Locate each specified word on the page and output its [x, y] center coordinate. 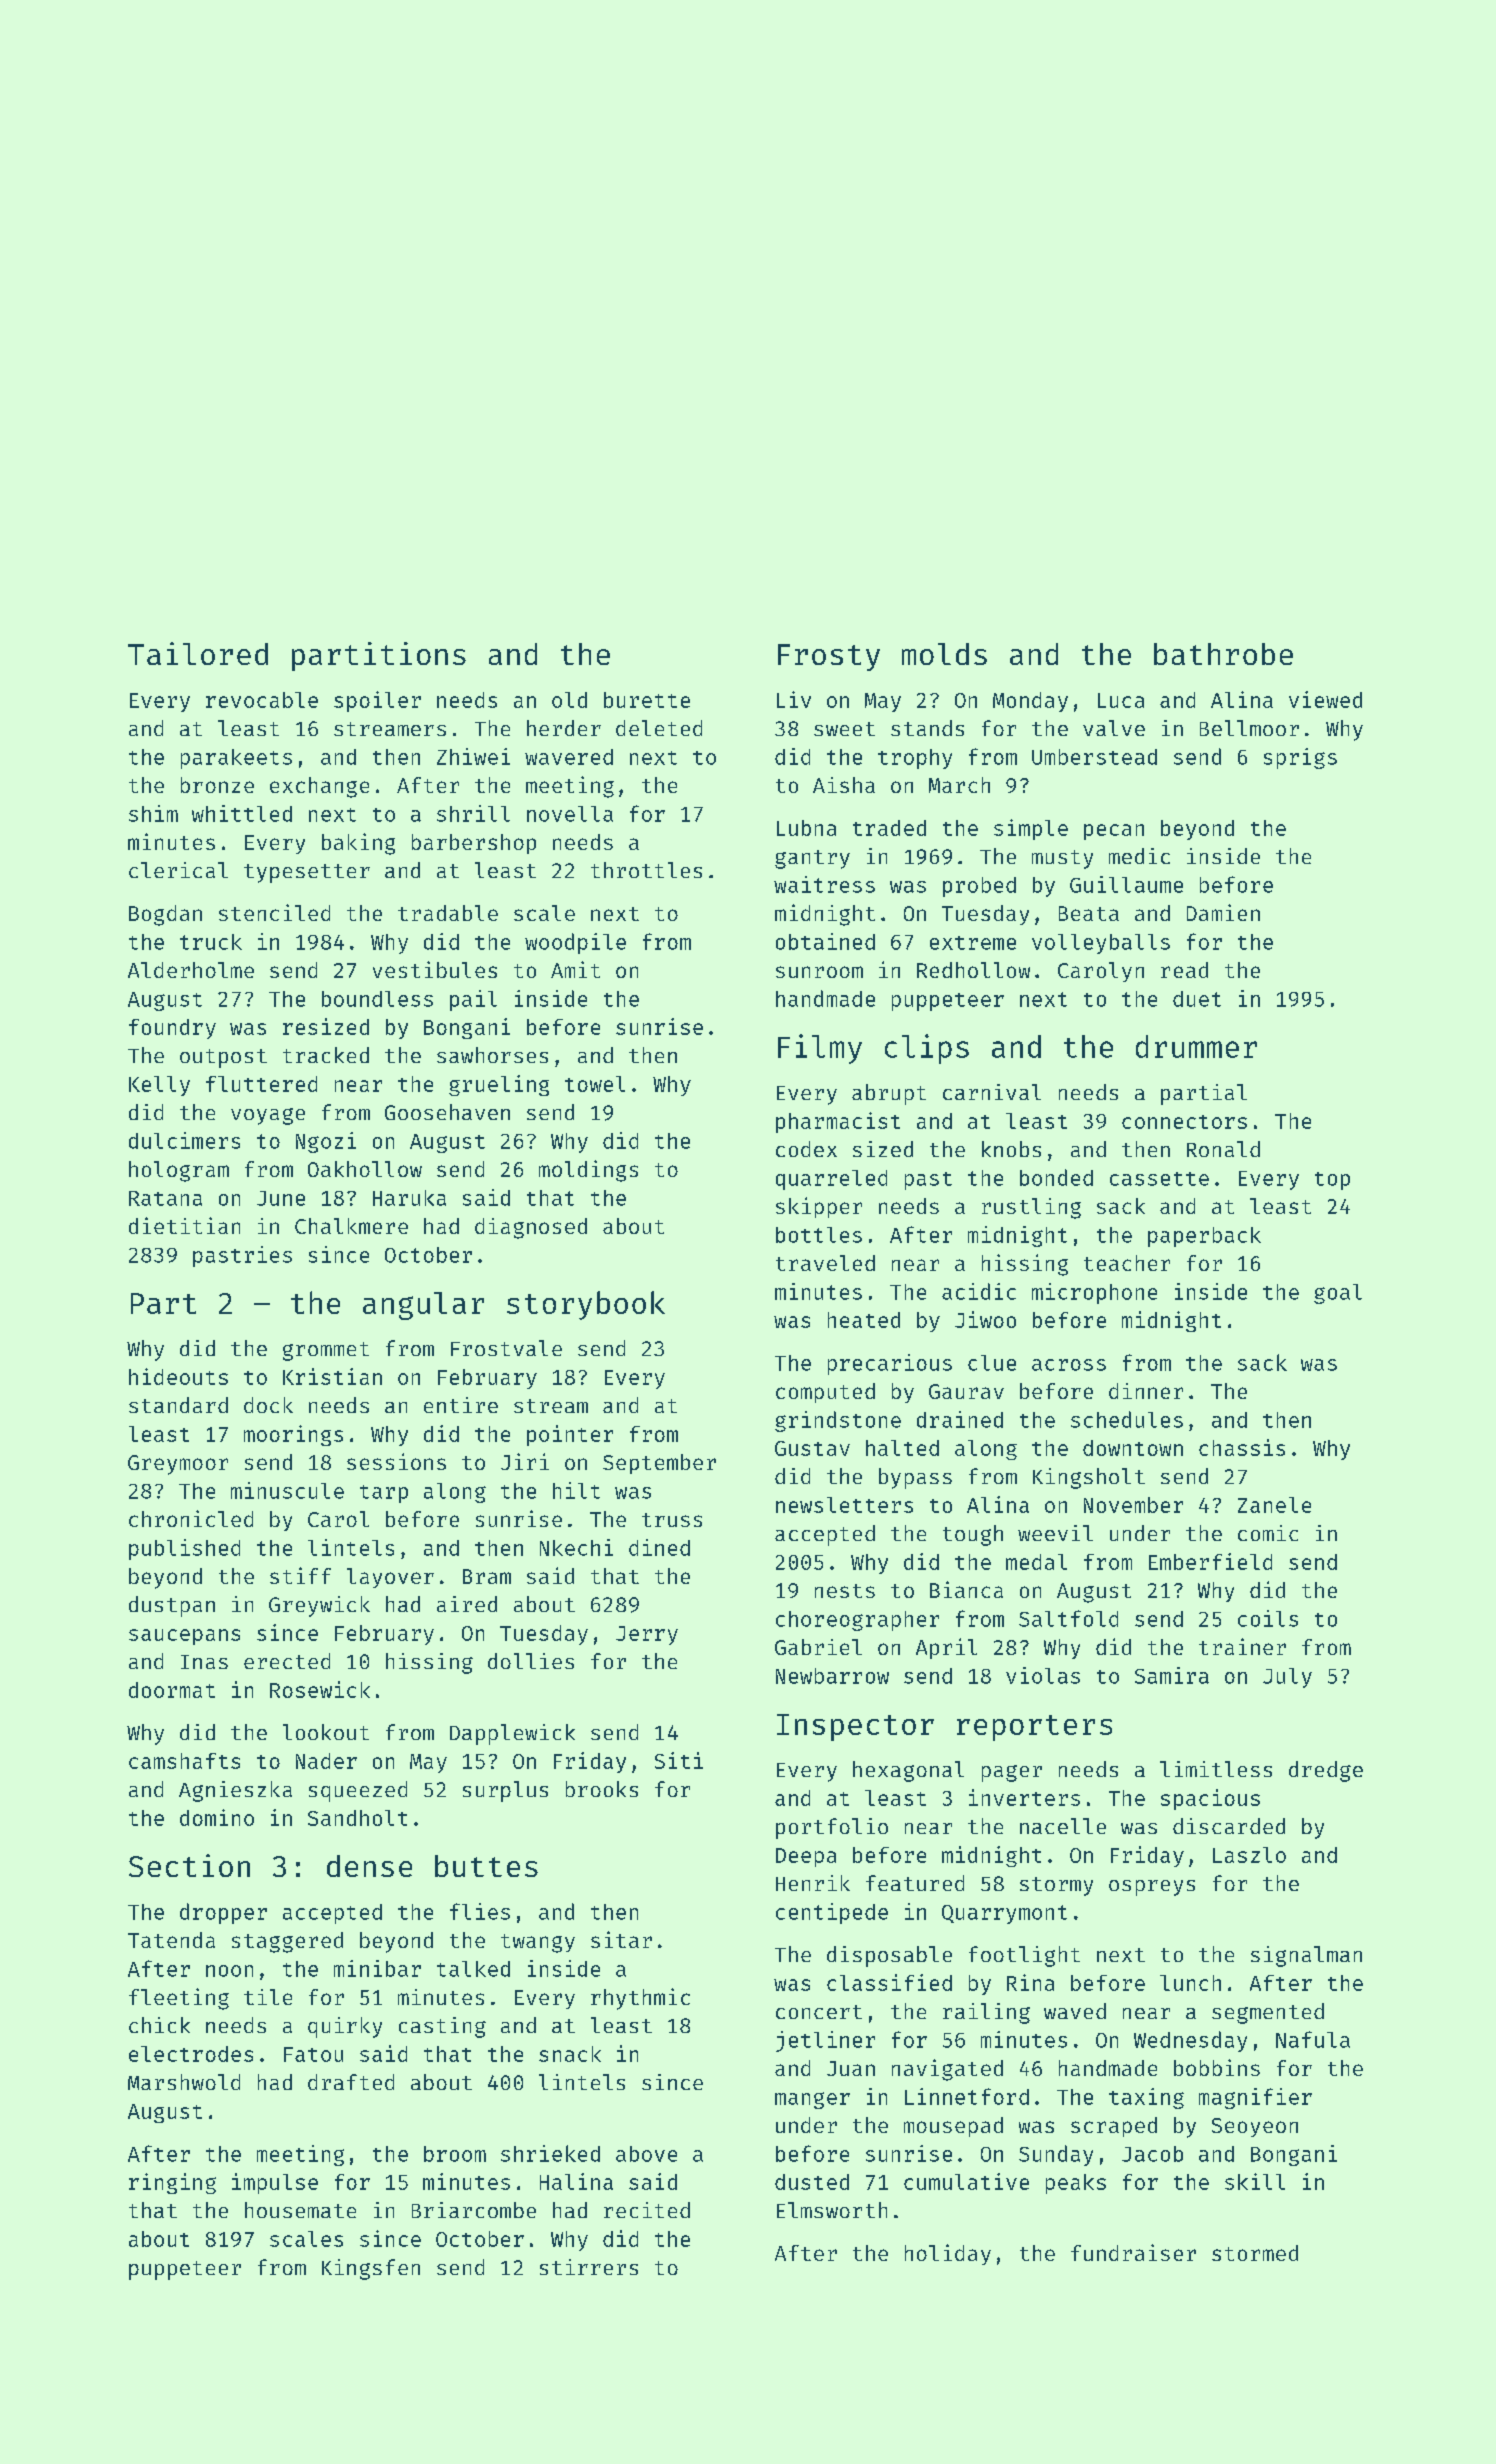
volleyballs [1101, 944]
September [659, 1464]
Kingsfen [371, 2269]
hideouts [178, 1376]
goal [1338, 1294]
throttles [646, 870]
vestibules [435, 969]
